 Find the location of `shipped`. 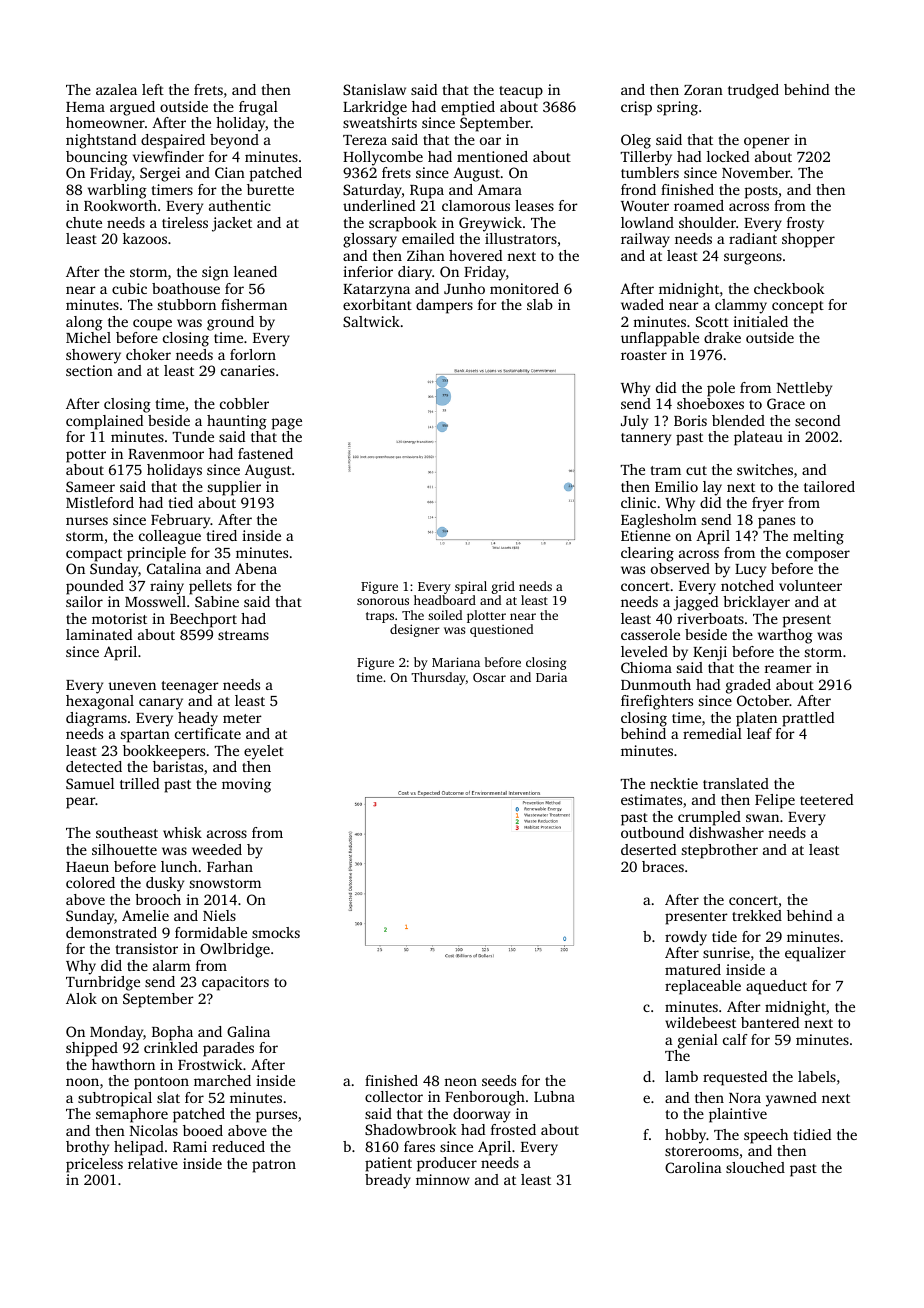

shipped is located at coordinates (92, 1049).
